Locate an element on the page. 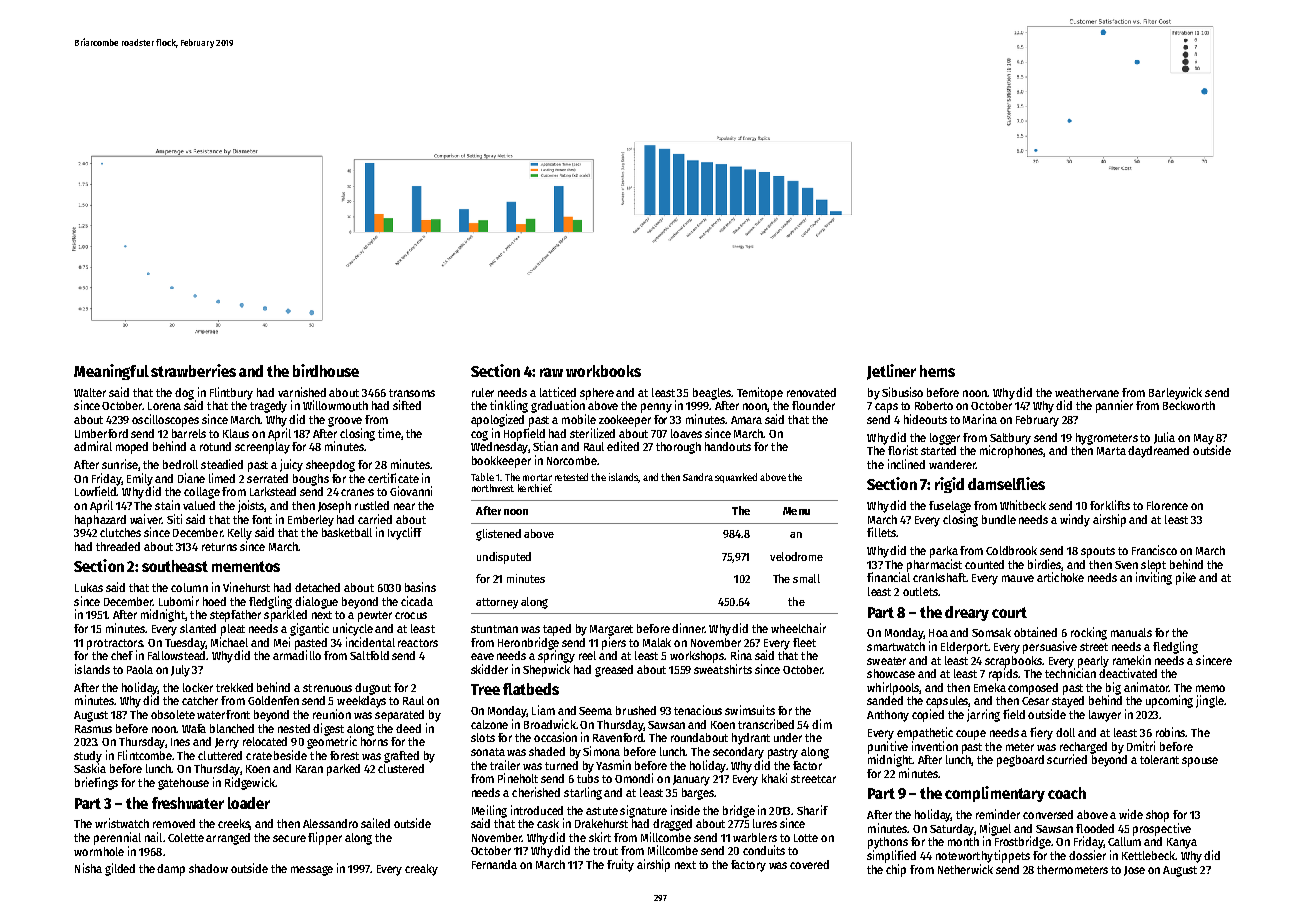 The image size is (1308, 924). Alessandro is located at coordinates (330, 823).
